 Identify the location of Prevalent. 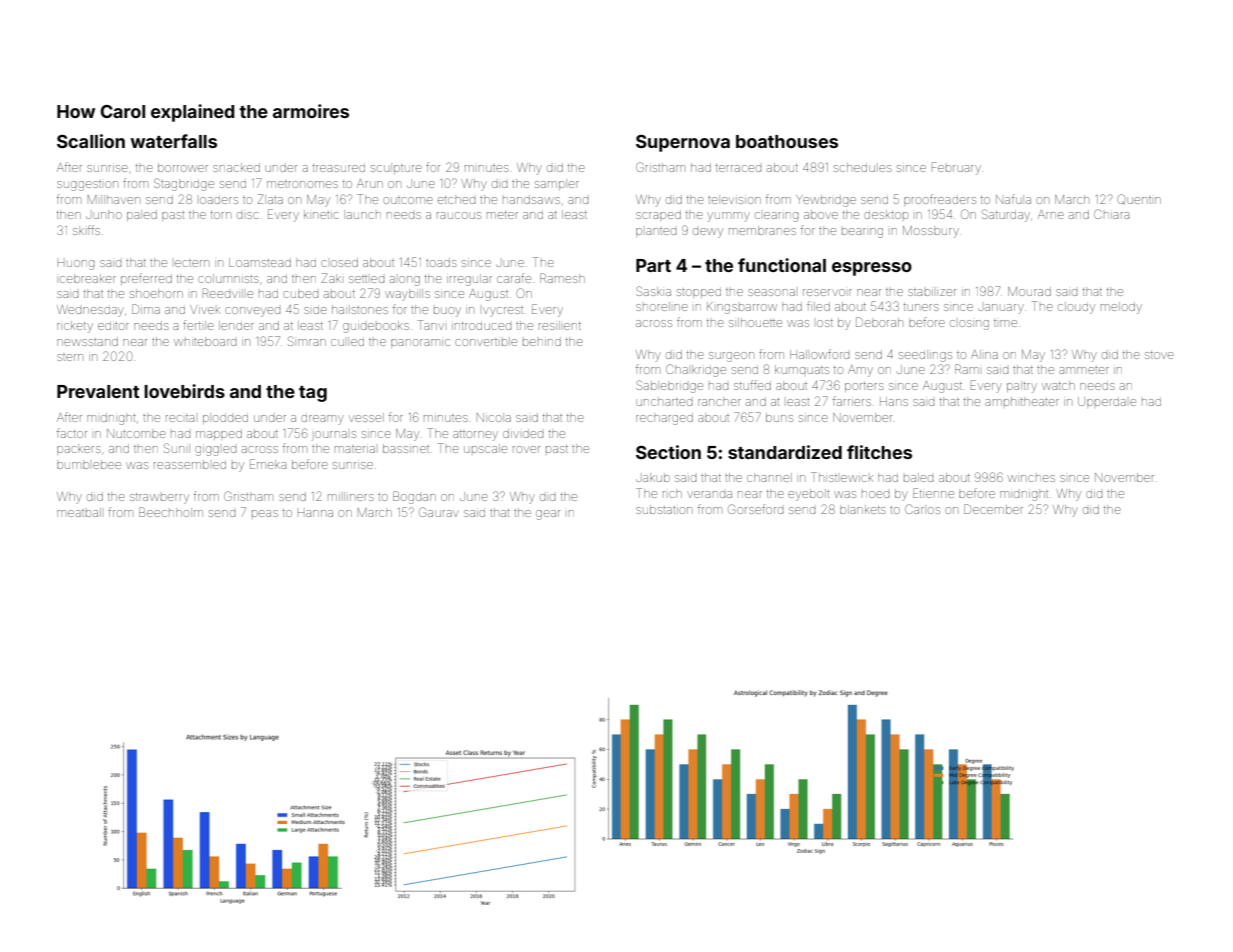
(98, 391).
